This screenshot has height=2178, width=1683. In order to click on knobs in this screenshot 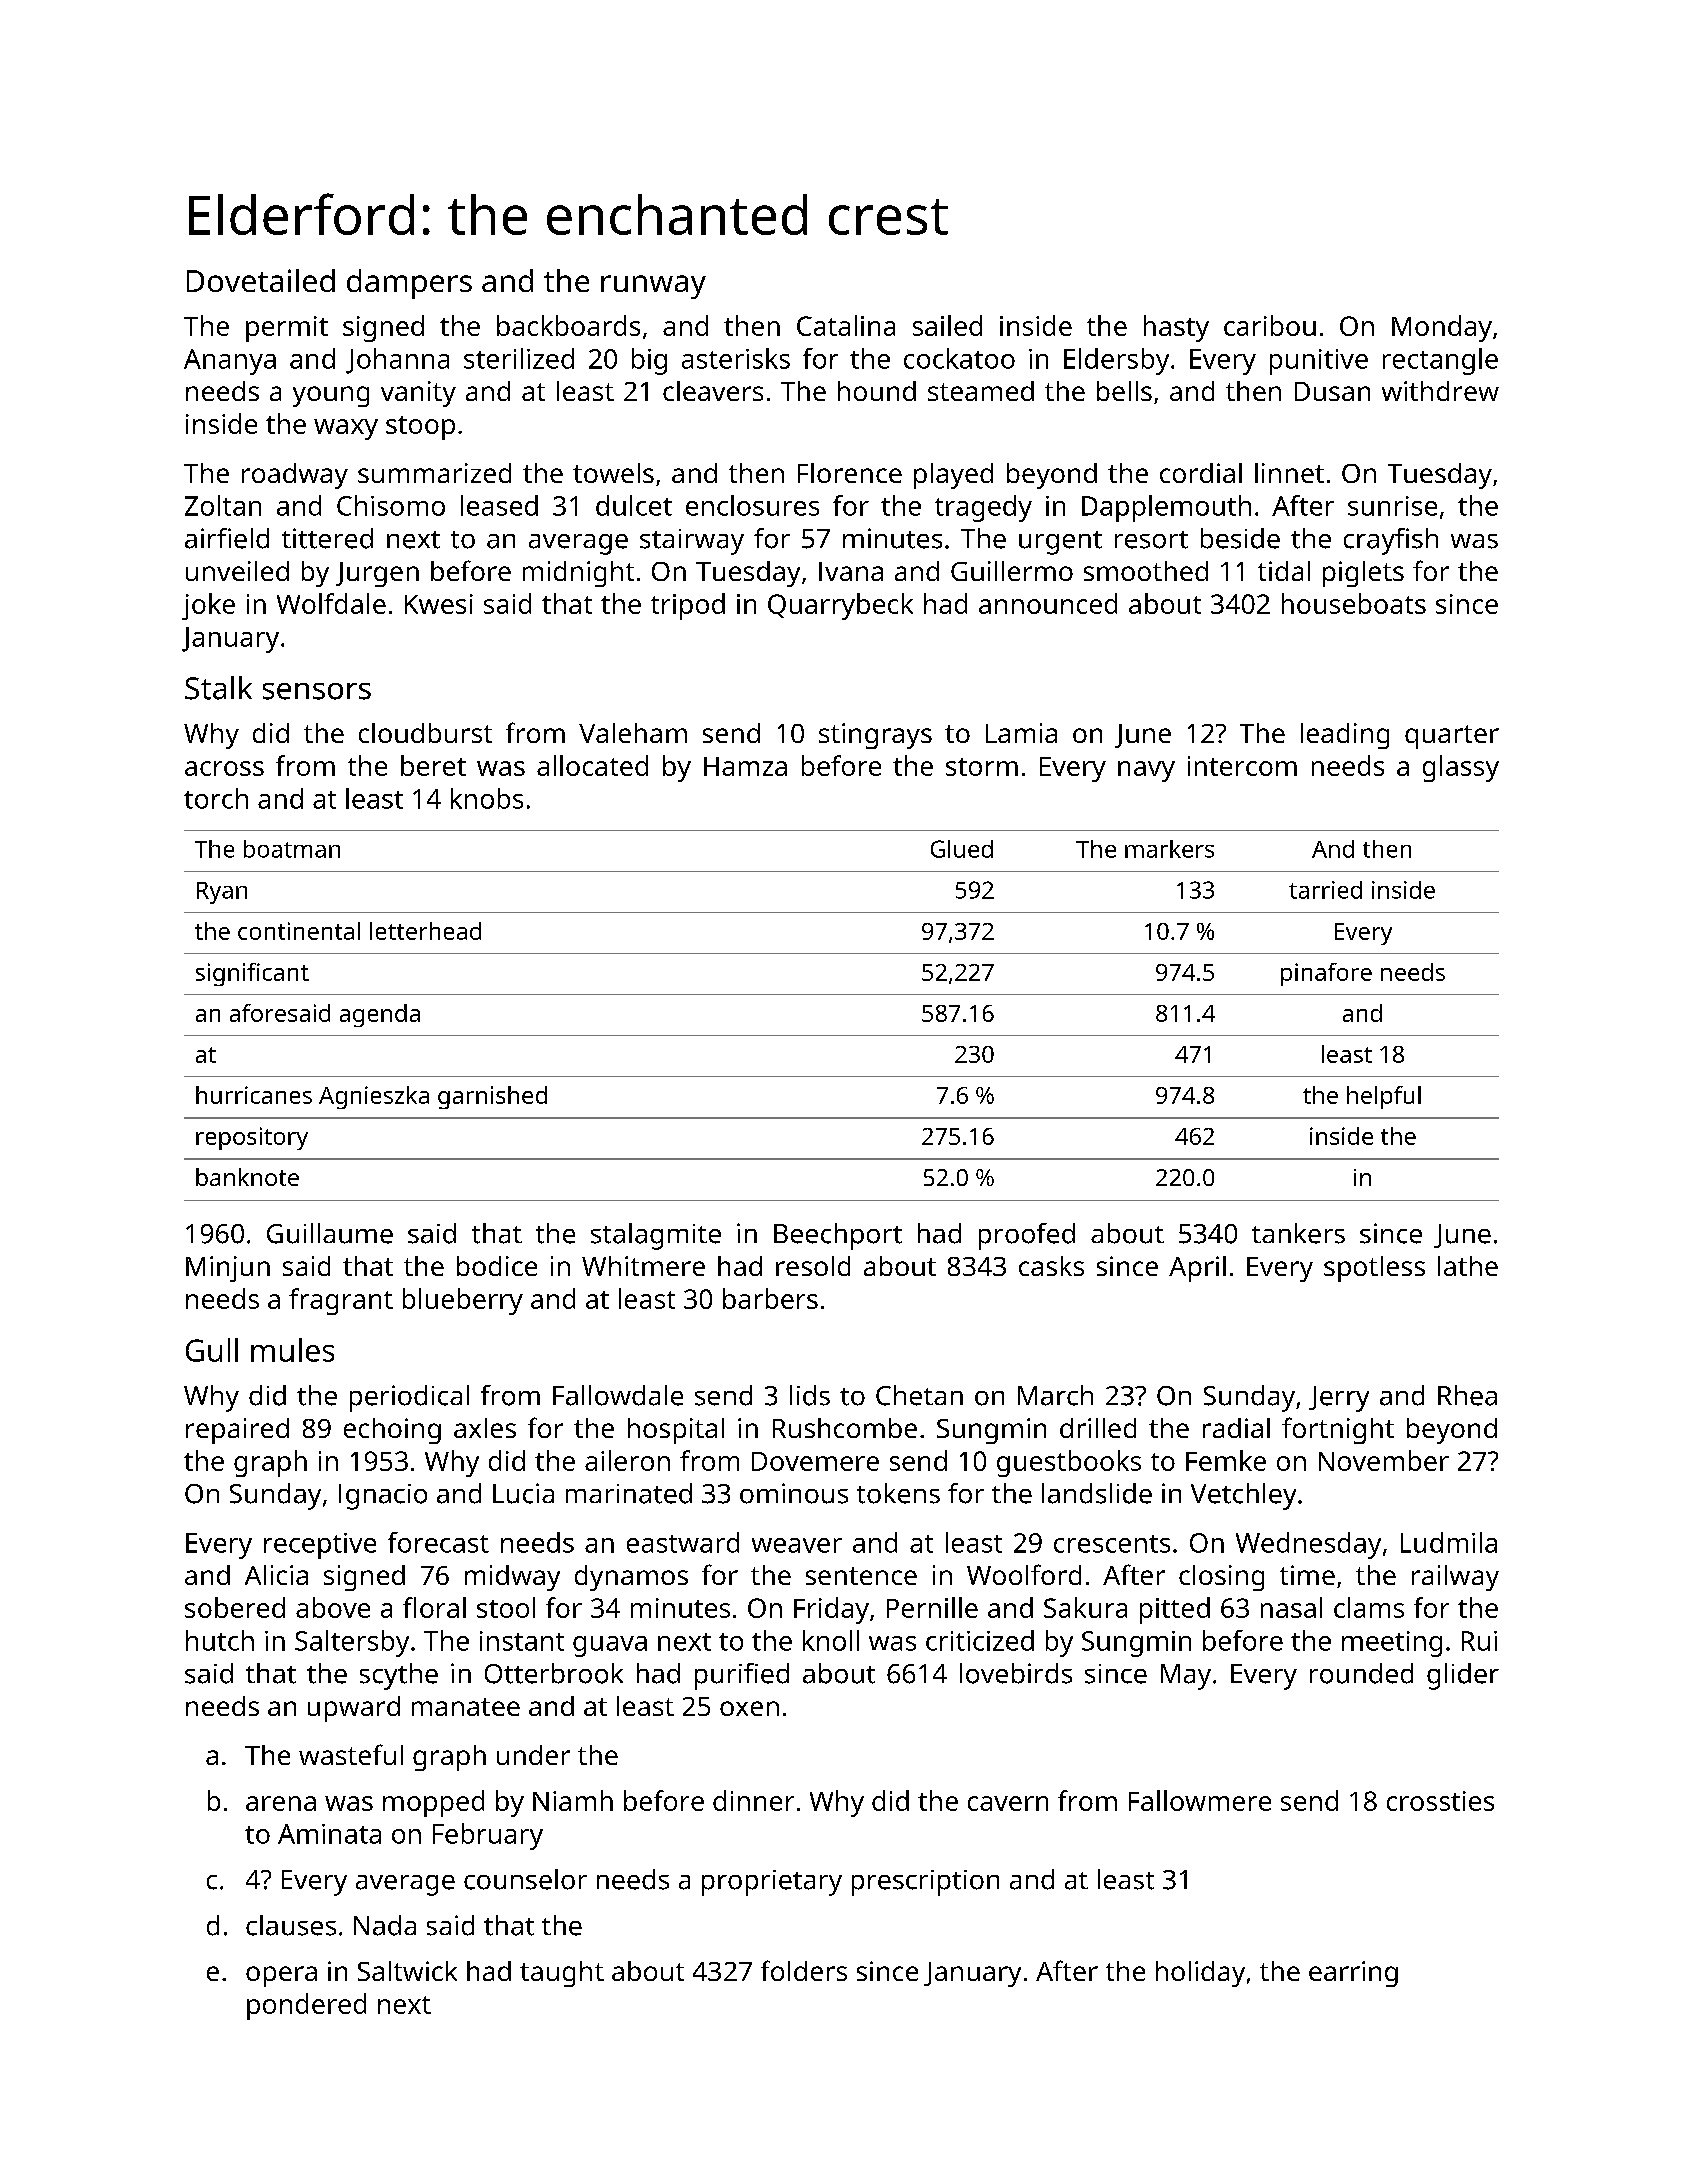, I will do `click(487, 798)`.
